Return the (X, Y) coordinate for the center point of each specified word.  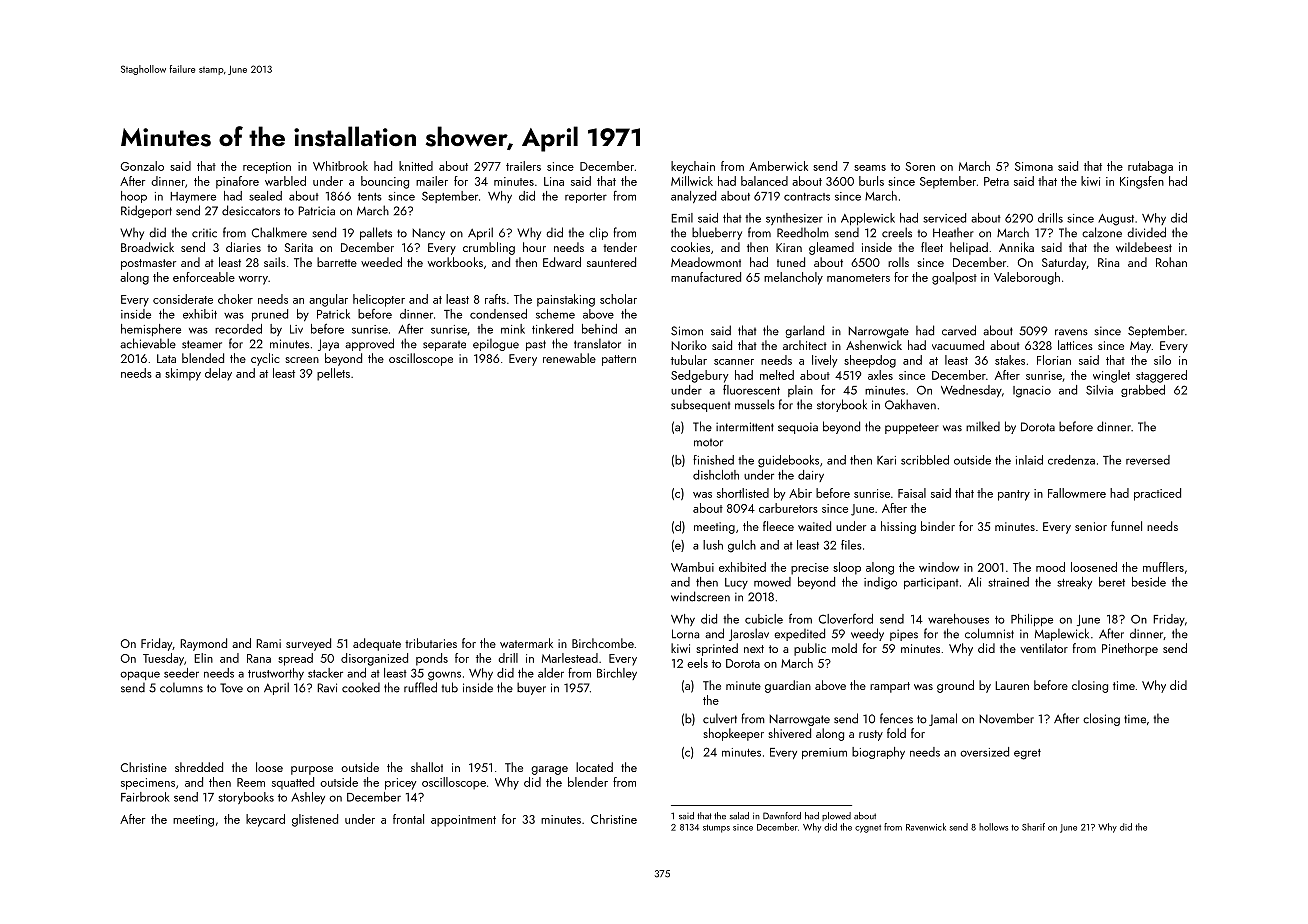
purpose (312, 770)
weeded (381, 262)
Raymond (203, 644)
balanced (764, 181)
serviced (944, 218)
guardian (788, 686)
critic (204, 233)
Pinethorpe (1130, 649)
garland (804, 331)
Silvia (1099, 390)
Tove (231, 688)
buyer (531, 688)
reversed (1148, 460)
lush (713, 545)
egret (1027, 754)
